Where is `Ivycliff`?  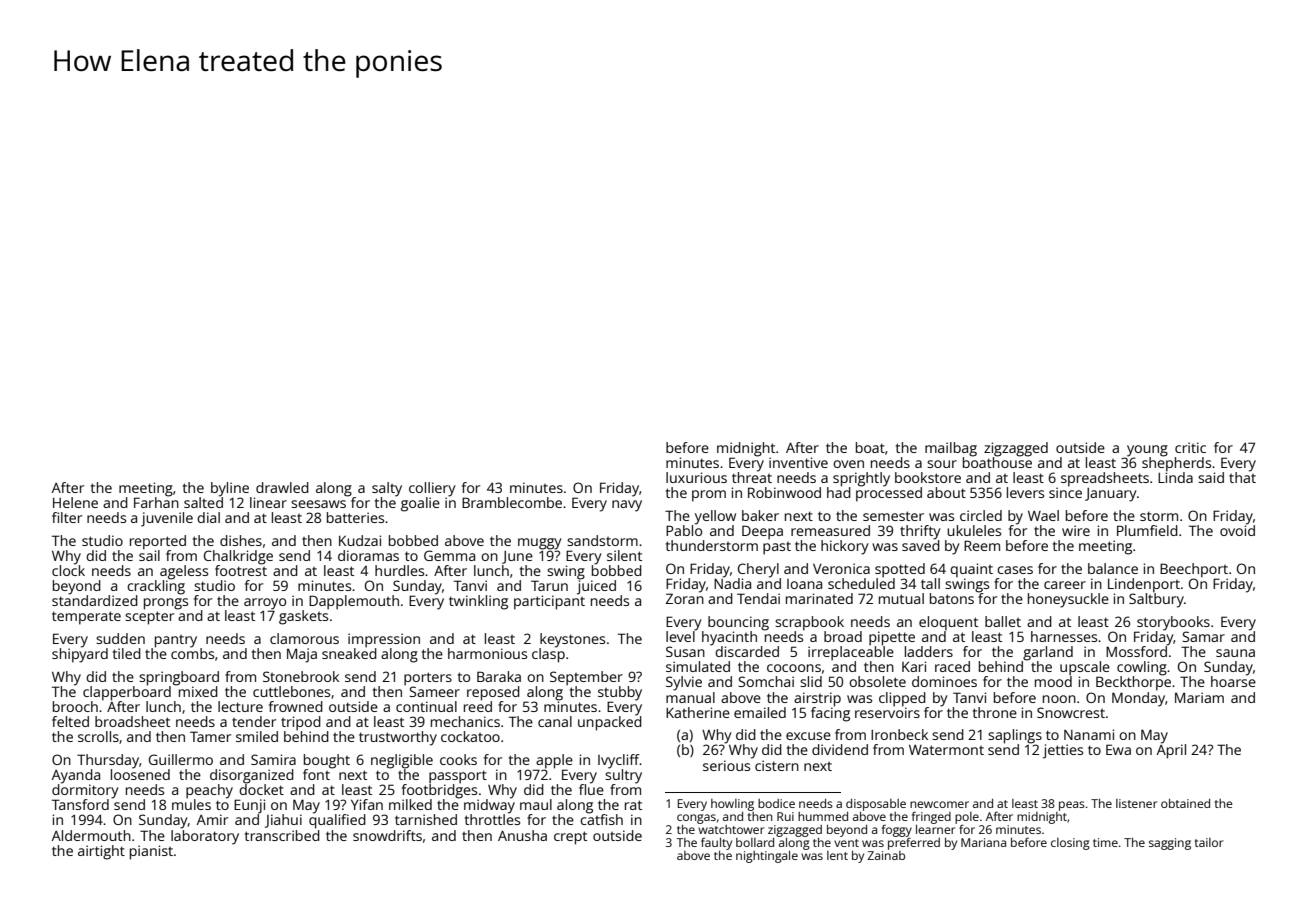
Ivycliff is located at coordinates (619, 761).
